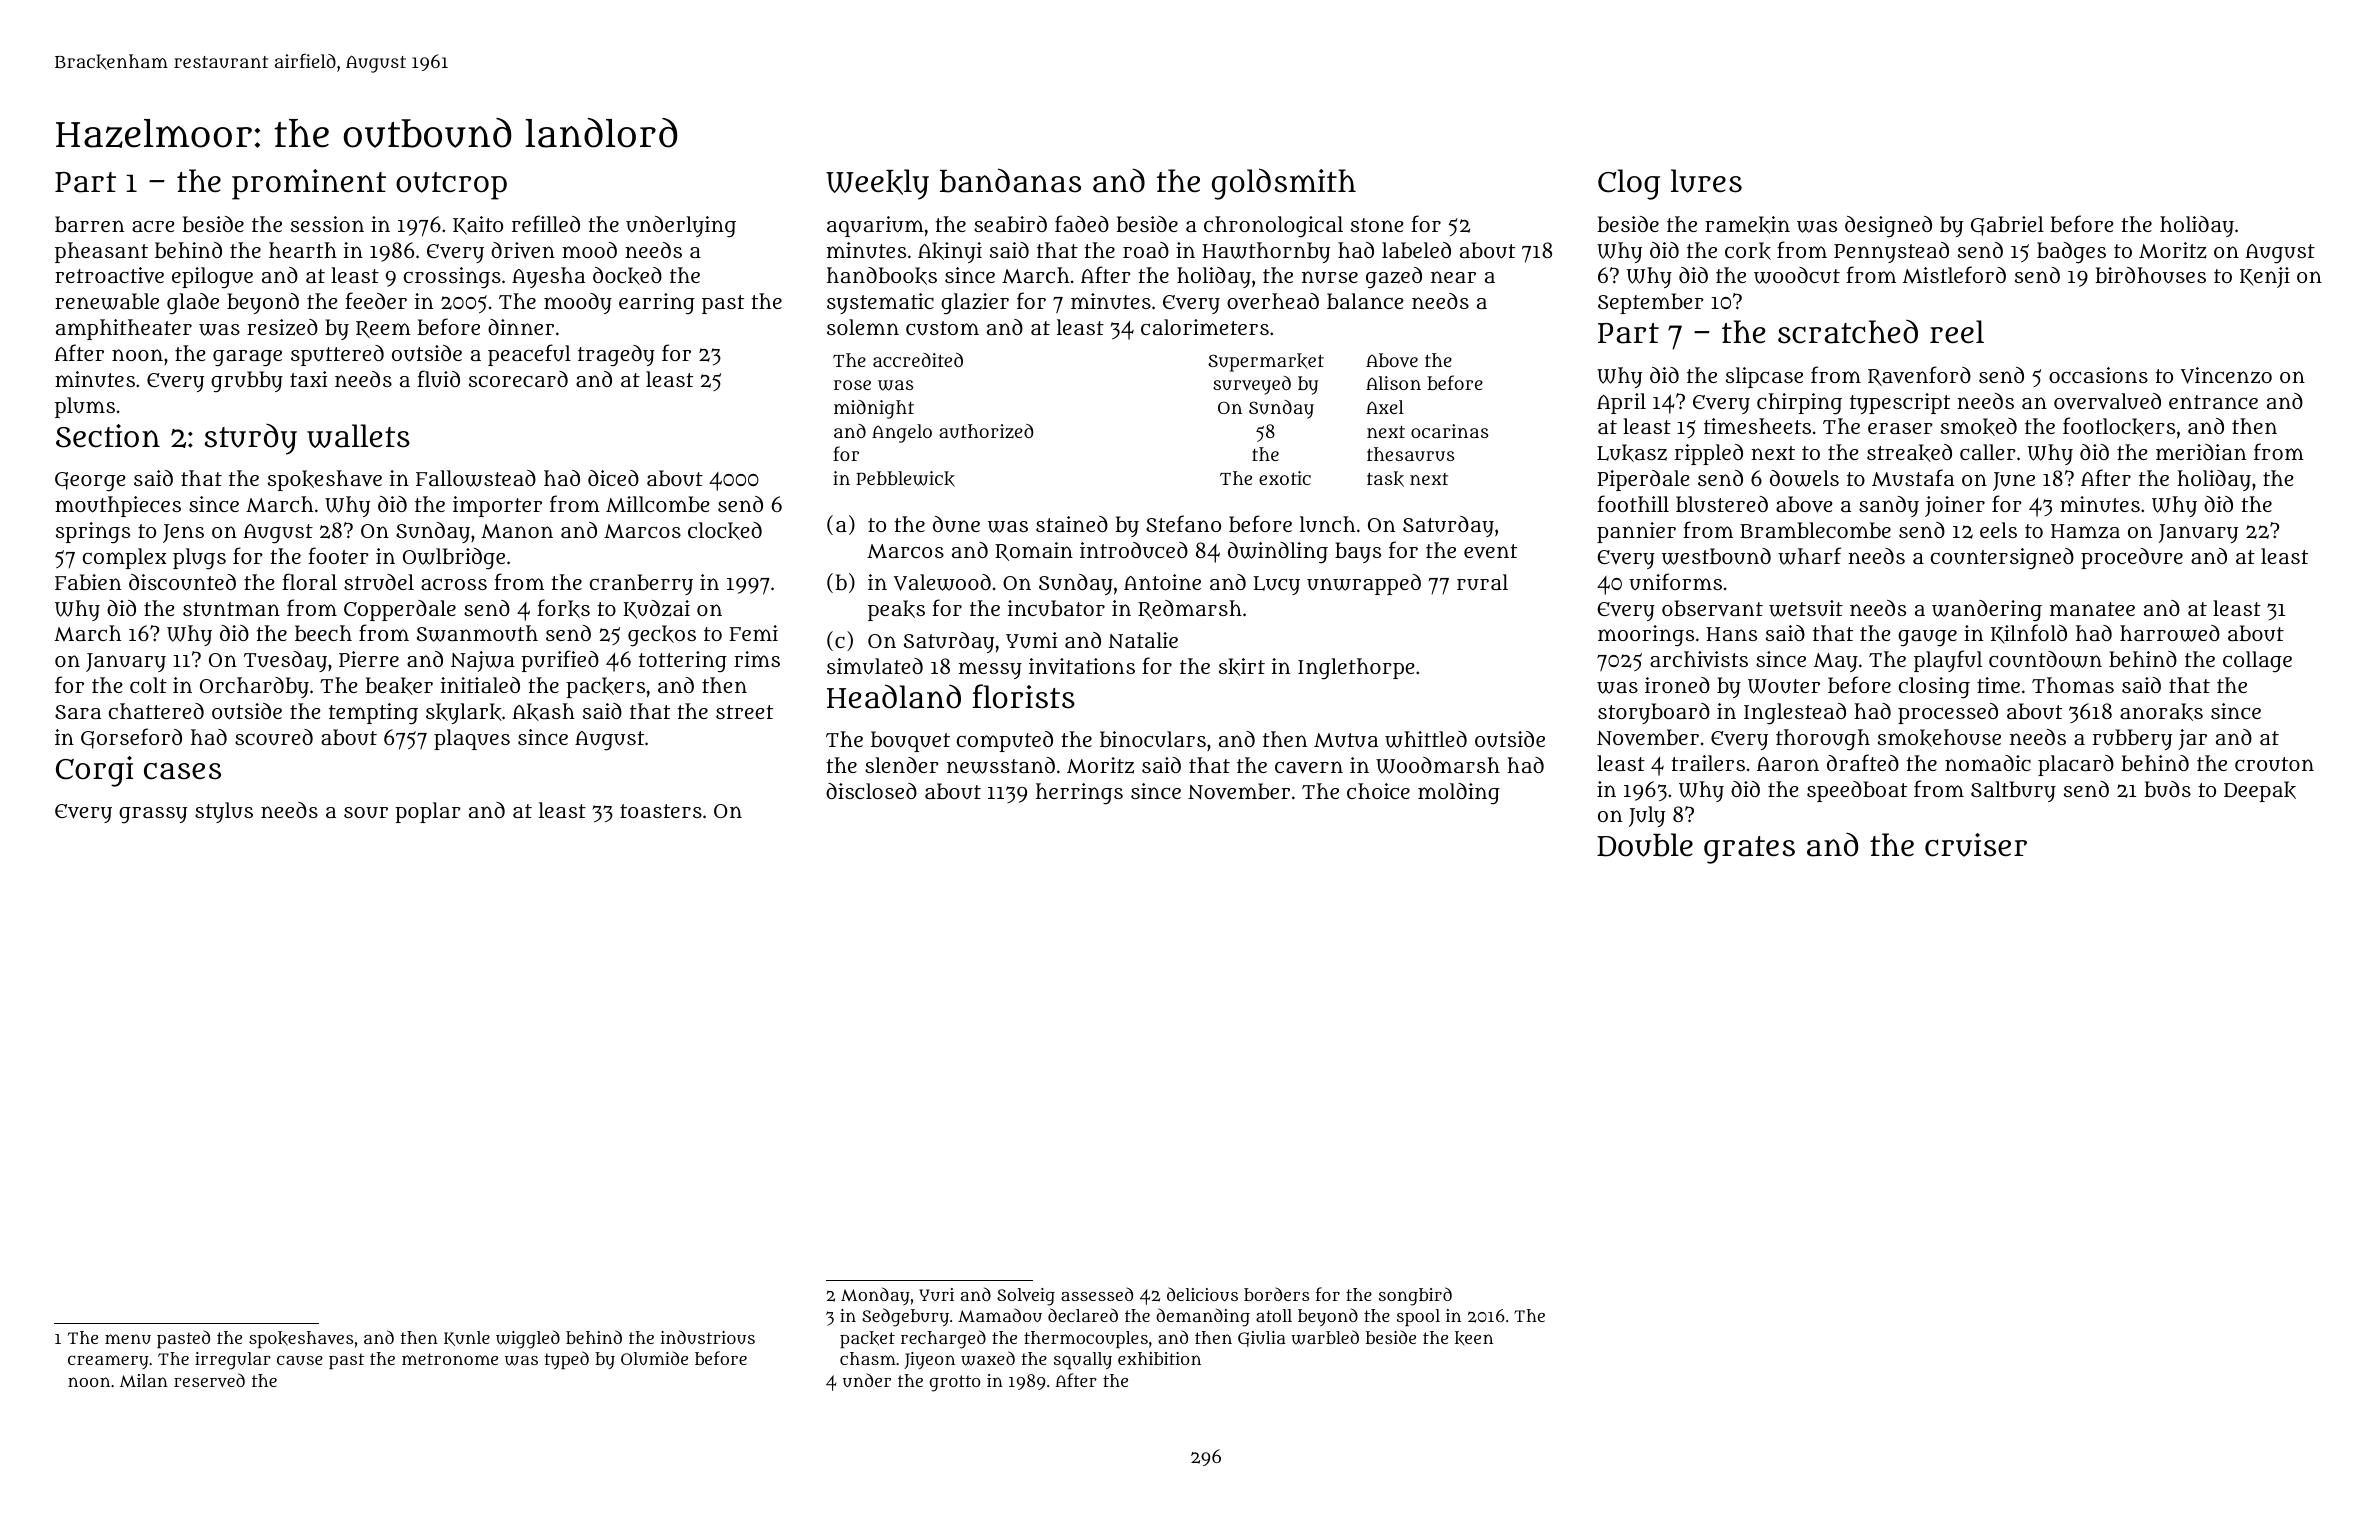 The height and width of the screenshot is (1540, 2380). I want to click on delicious, so click(1202, 1294).
